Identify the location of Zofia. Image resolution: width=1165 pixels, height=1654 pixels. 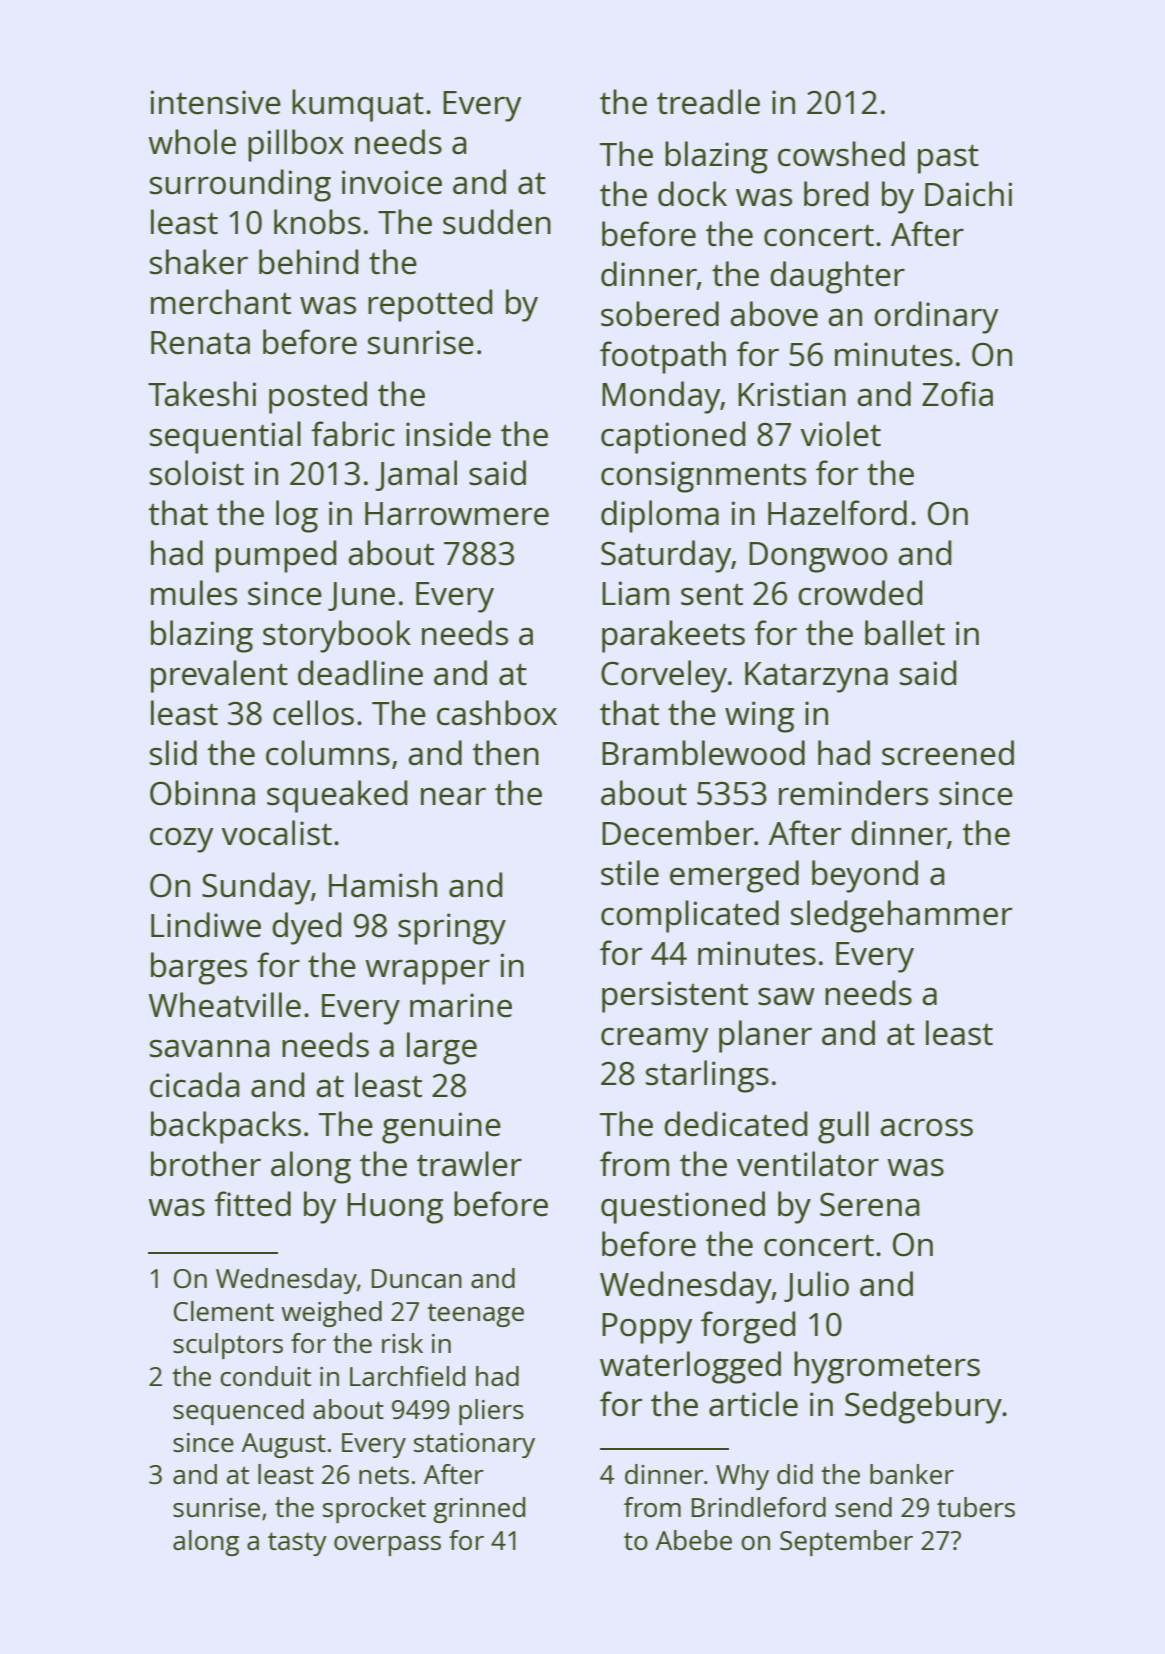
(957, 394).
